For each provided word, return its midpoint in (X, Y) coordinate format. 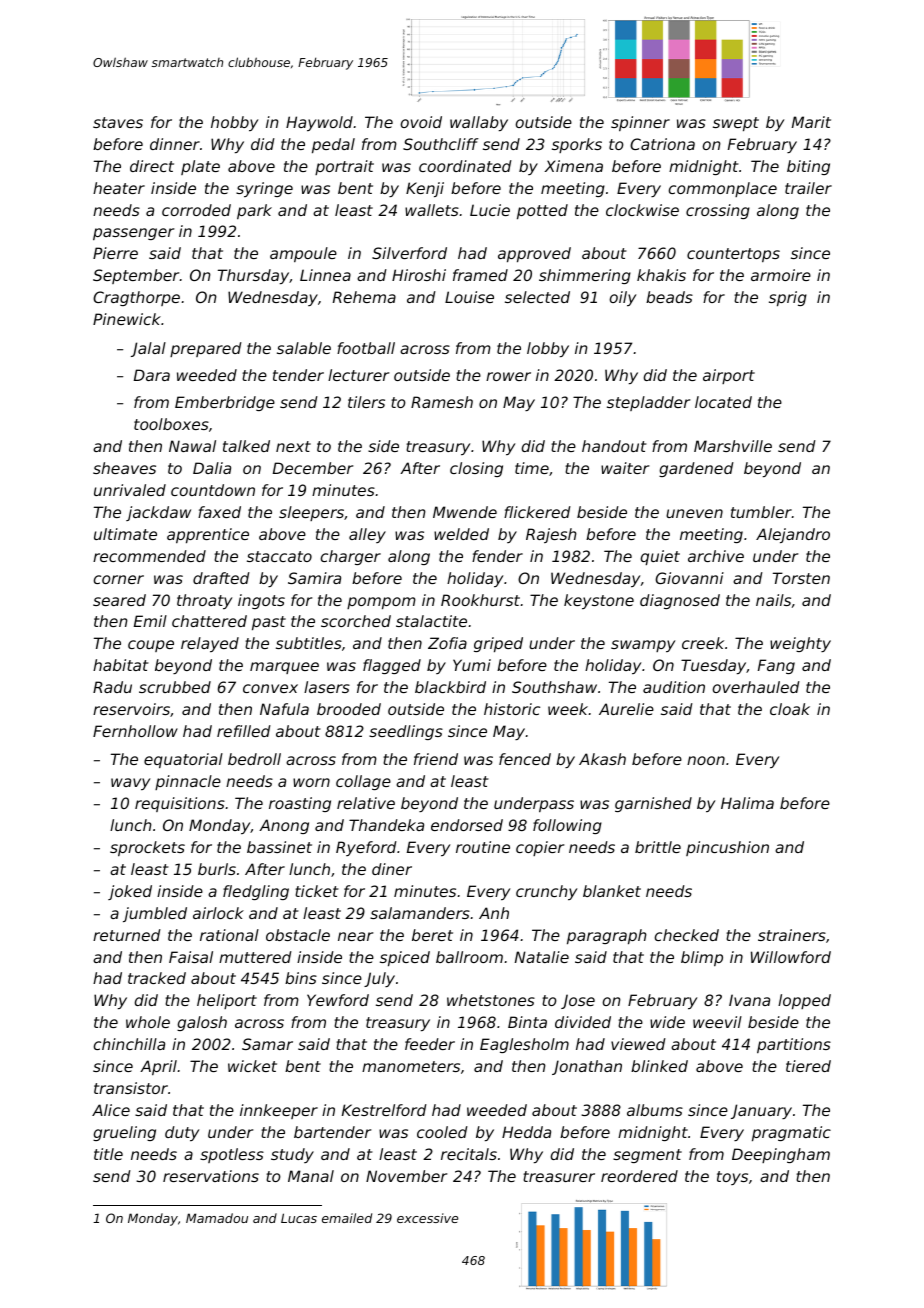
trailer (808, 188)
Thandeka (386, 825)
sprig (788, 298)
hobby (234, 123)
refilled (244, 731)
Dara (152, 375)
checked (687, 935)
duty (182, 1133)
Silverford (409, 253)
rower (508, 376)
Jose (578, 1001)
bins (301, 978)
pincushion (727, 848)
